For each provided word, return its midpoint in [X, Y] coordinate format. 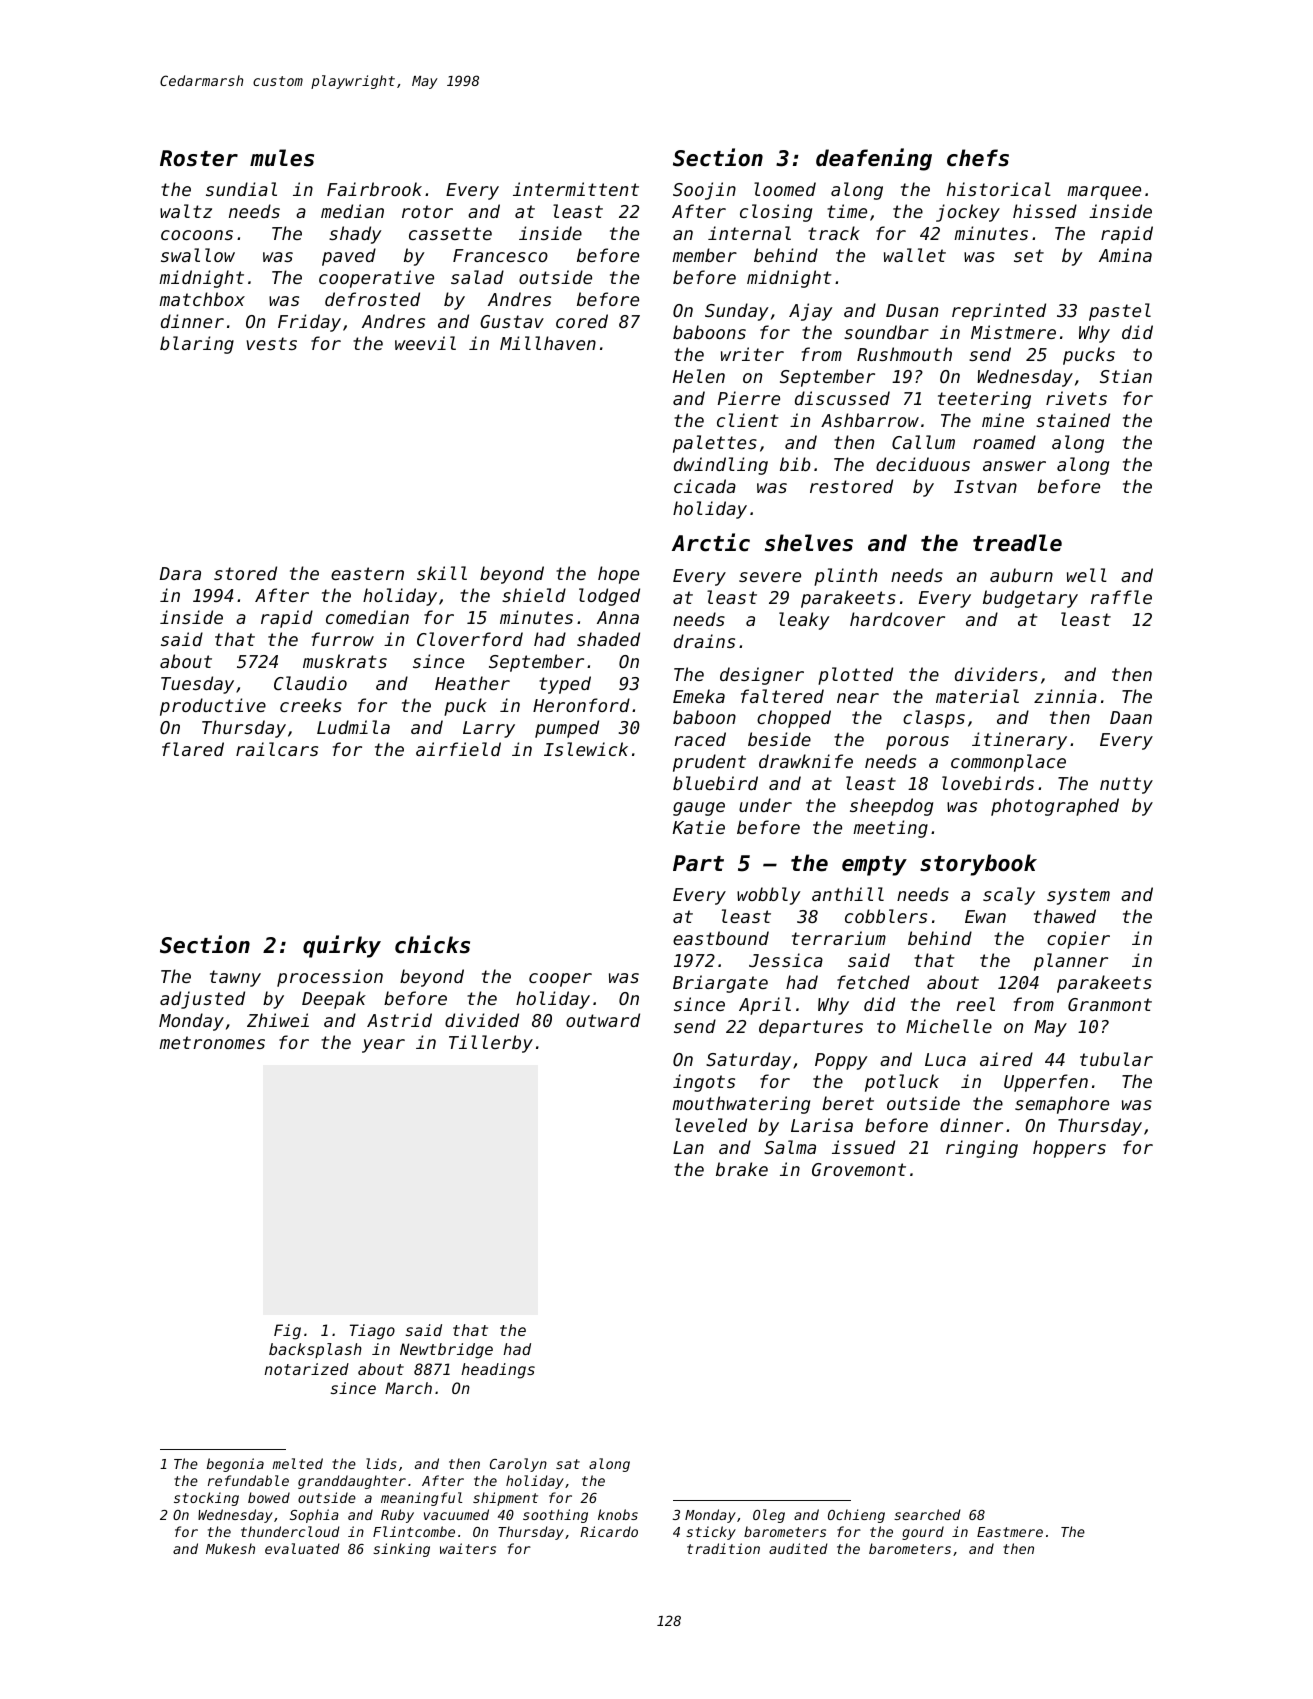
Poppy [841, 1061]
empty [874, 866]
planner [1071, 962]
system [1078, 896]
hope [618, 575]
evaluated [302, 1548]
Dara [180, 573]
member [704, 255]
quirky [342, 946]
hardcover [897, 619]
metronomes [212, 1042]
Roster [199, 158]
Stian [1126, 376]
